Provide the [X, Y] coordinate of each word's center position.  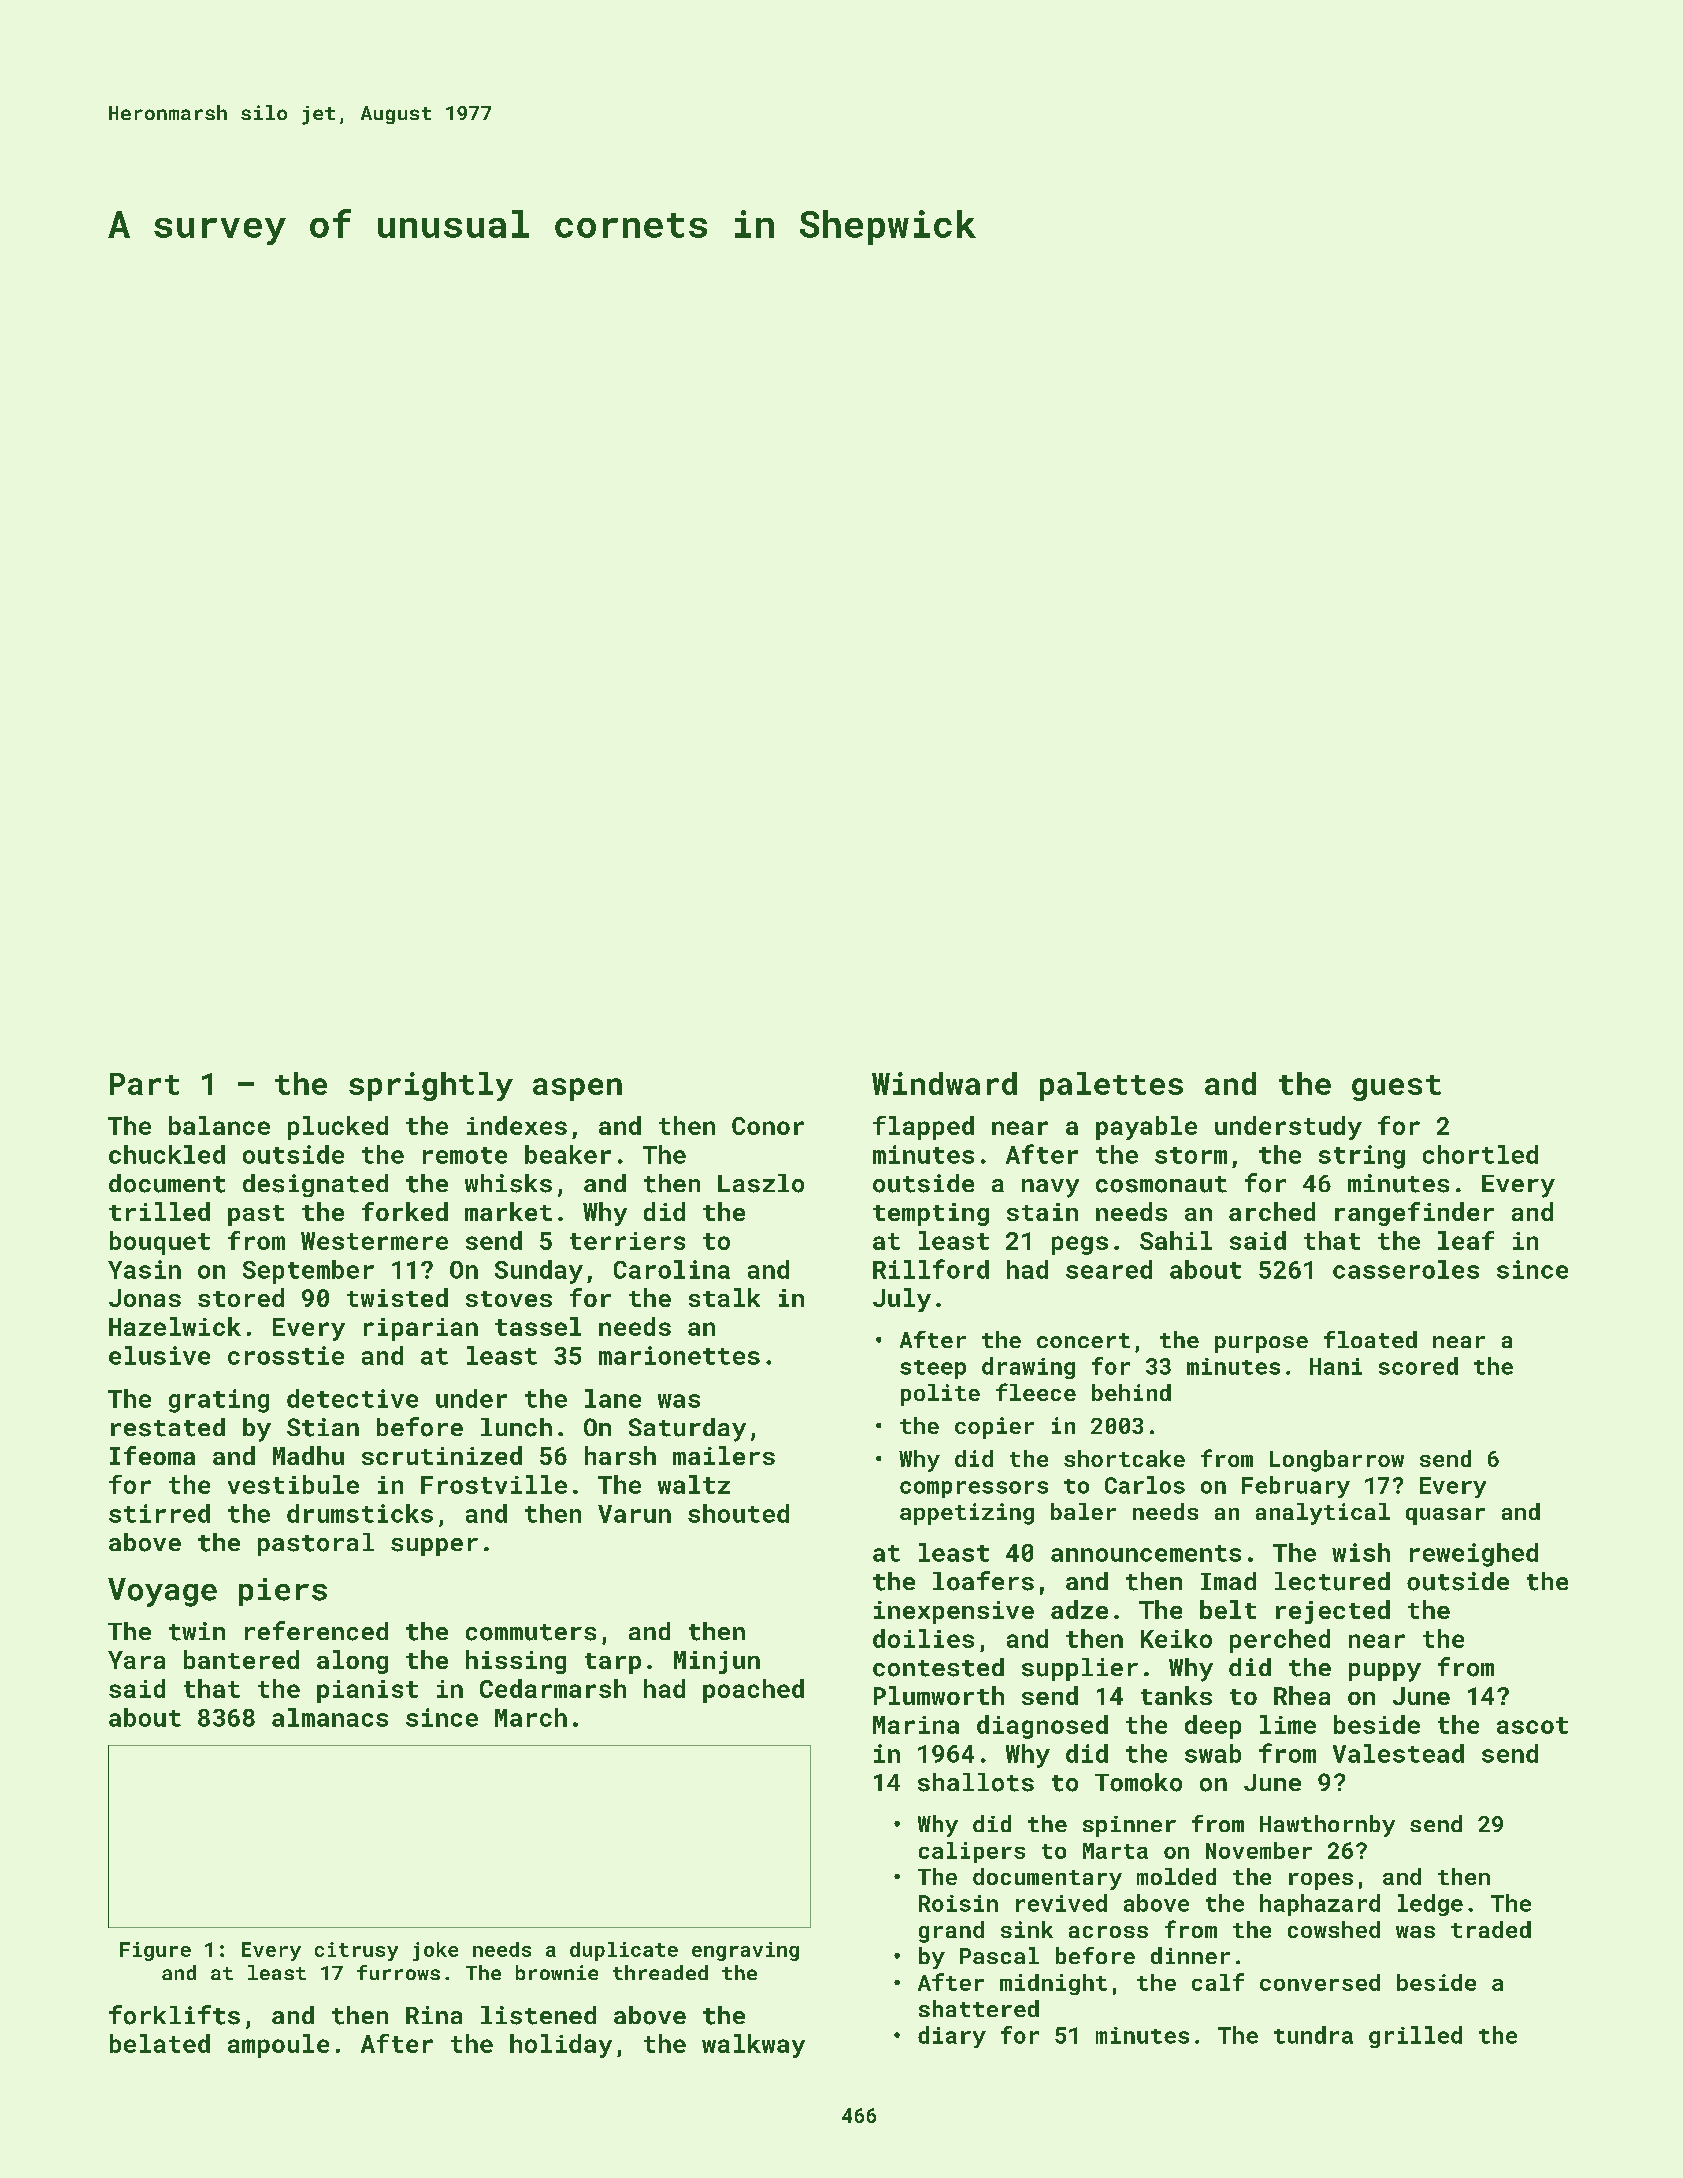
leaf [1466, 1240]
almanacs [330, 1717]
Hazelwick [175, 1326]
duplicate [624, 1951]
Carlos [1145, 1485]
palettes [1111, 1086]
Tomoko [1138, 1782]
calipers [972, 1852]
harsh [620, 1455]
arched [1272, 1211]
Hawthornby [1327, 1826]
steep [933, 1369]
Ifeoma [152, 1455]
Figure [155, 1951]
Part [144, 1084]
